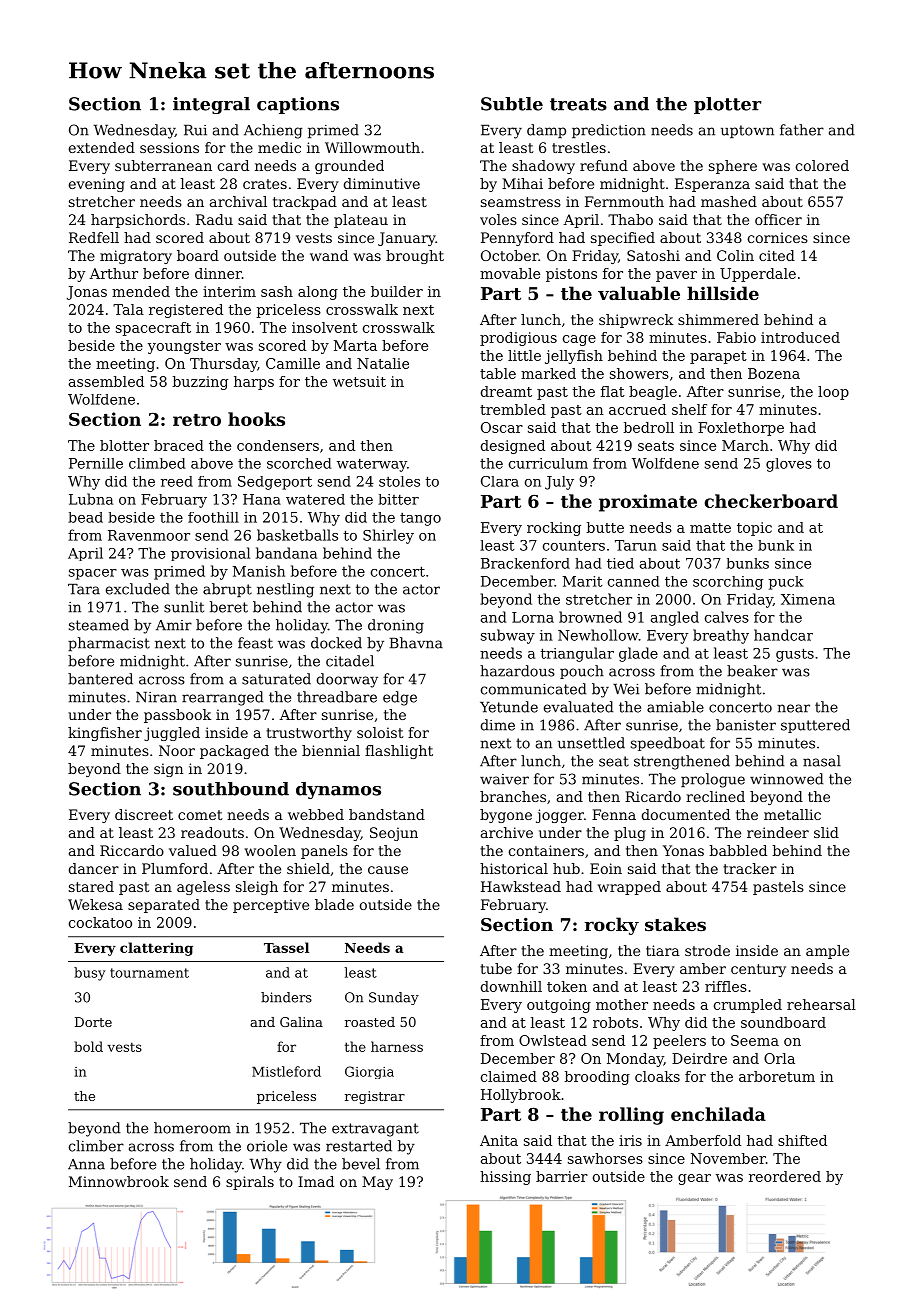 This screenshot has height=1308, width=924. I want to click on father, so click(802, 130).
